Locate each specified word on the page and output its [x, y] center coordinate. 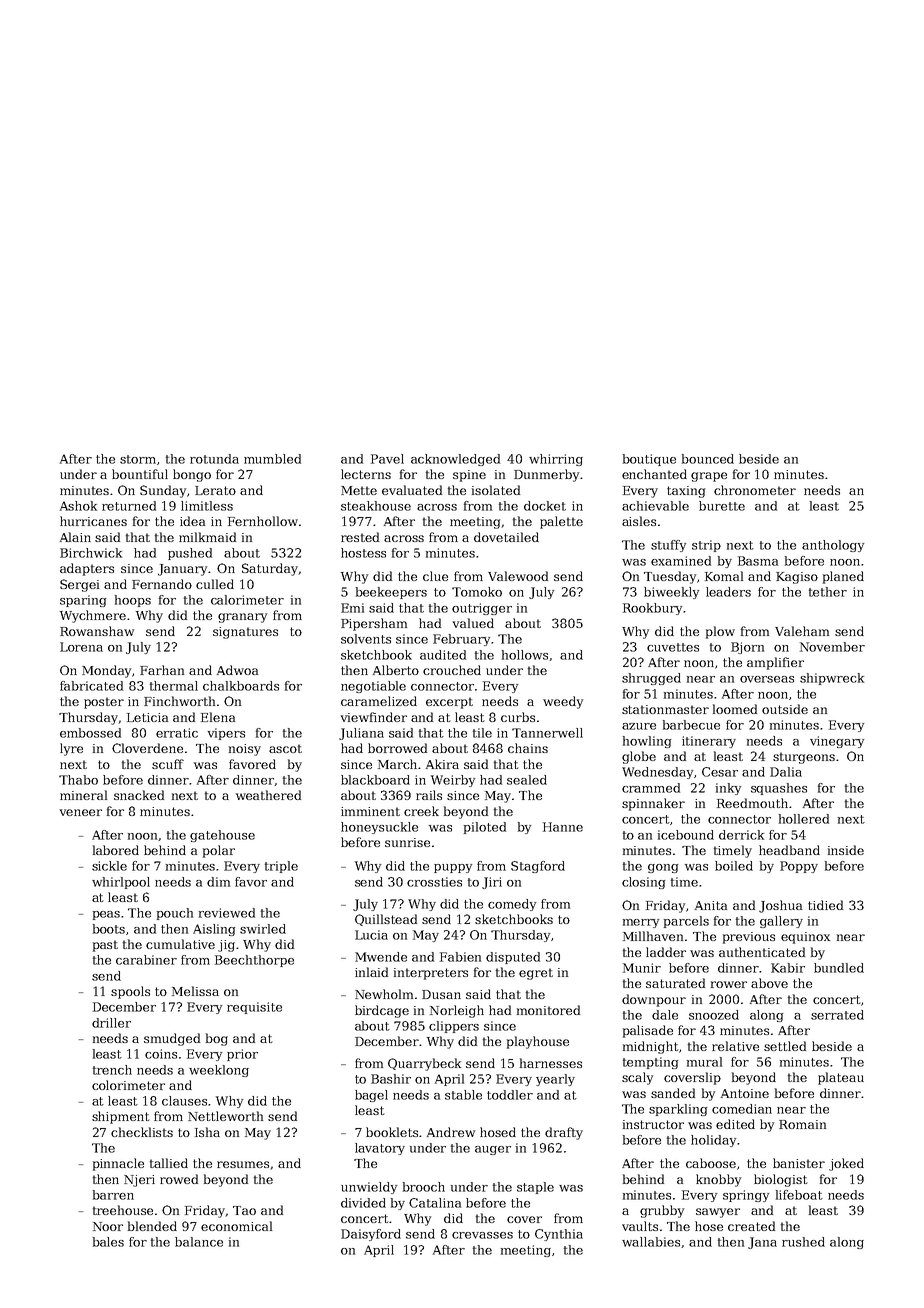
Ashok [78, 506]
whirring [556, 460]
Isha [207, 1132]
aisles [639, 521]
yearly [555, 1080]
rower [729, 984]
